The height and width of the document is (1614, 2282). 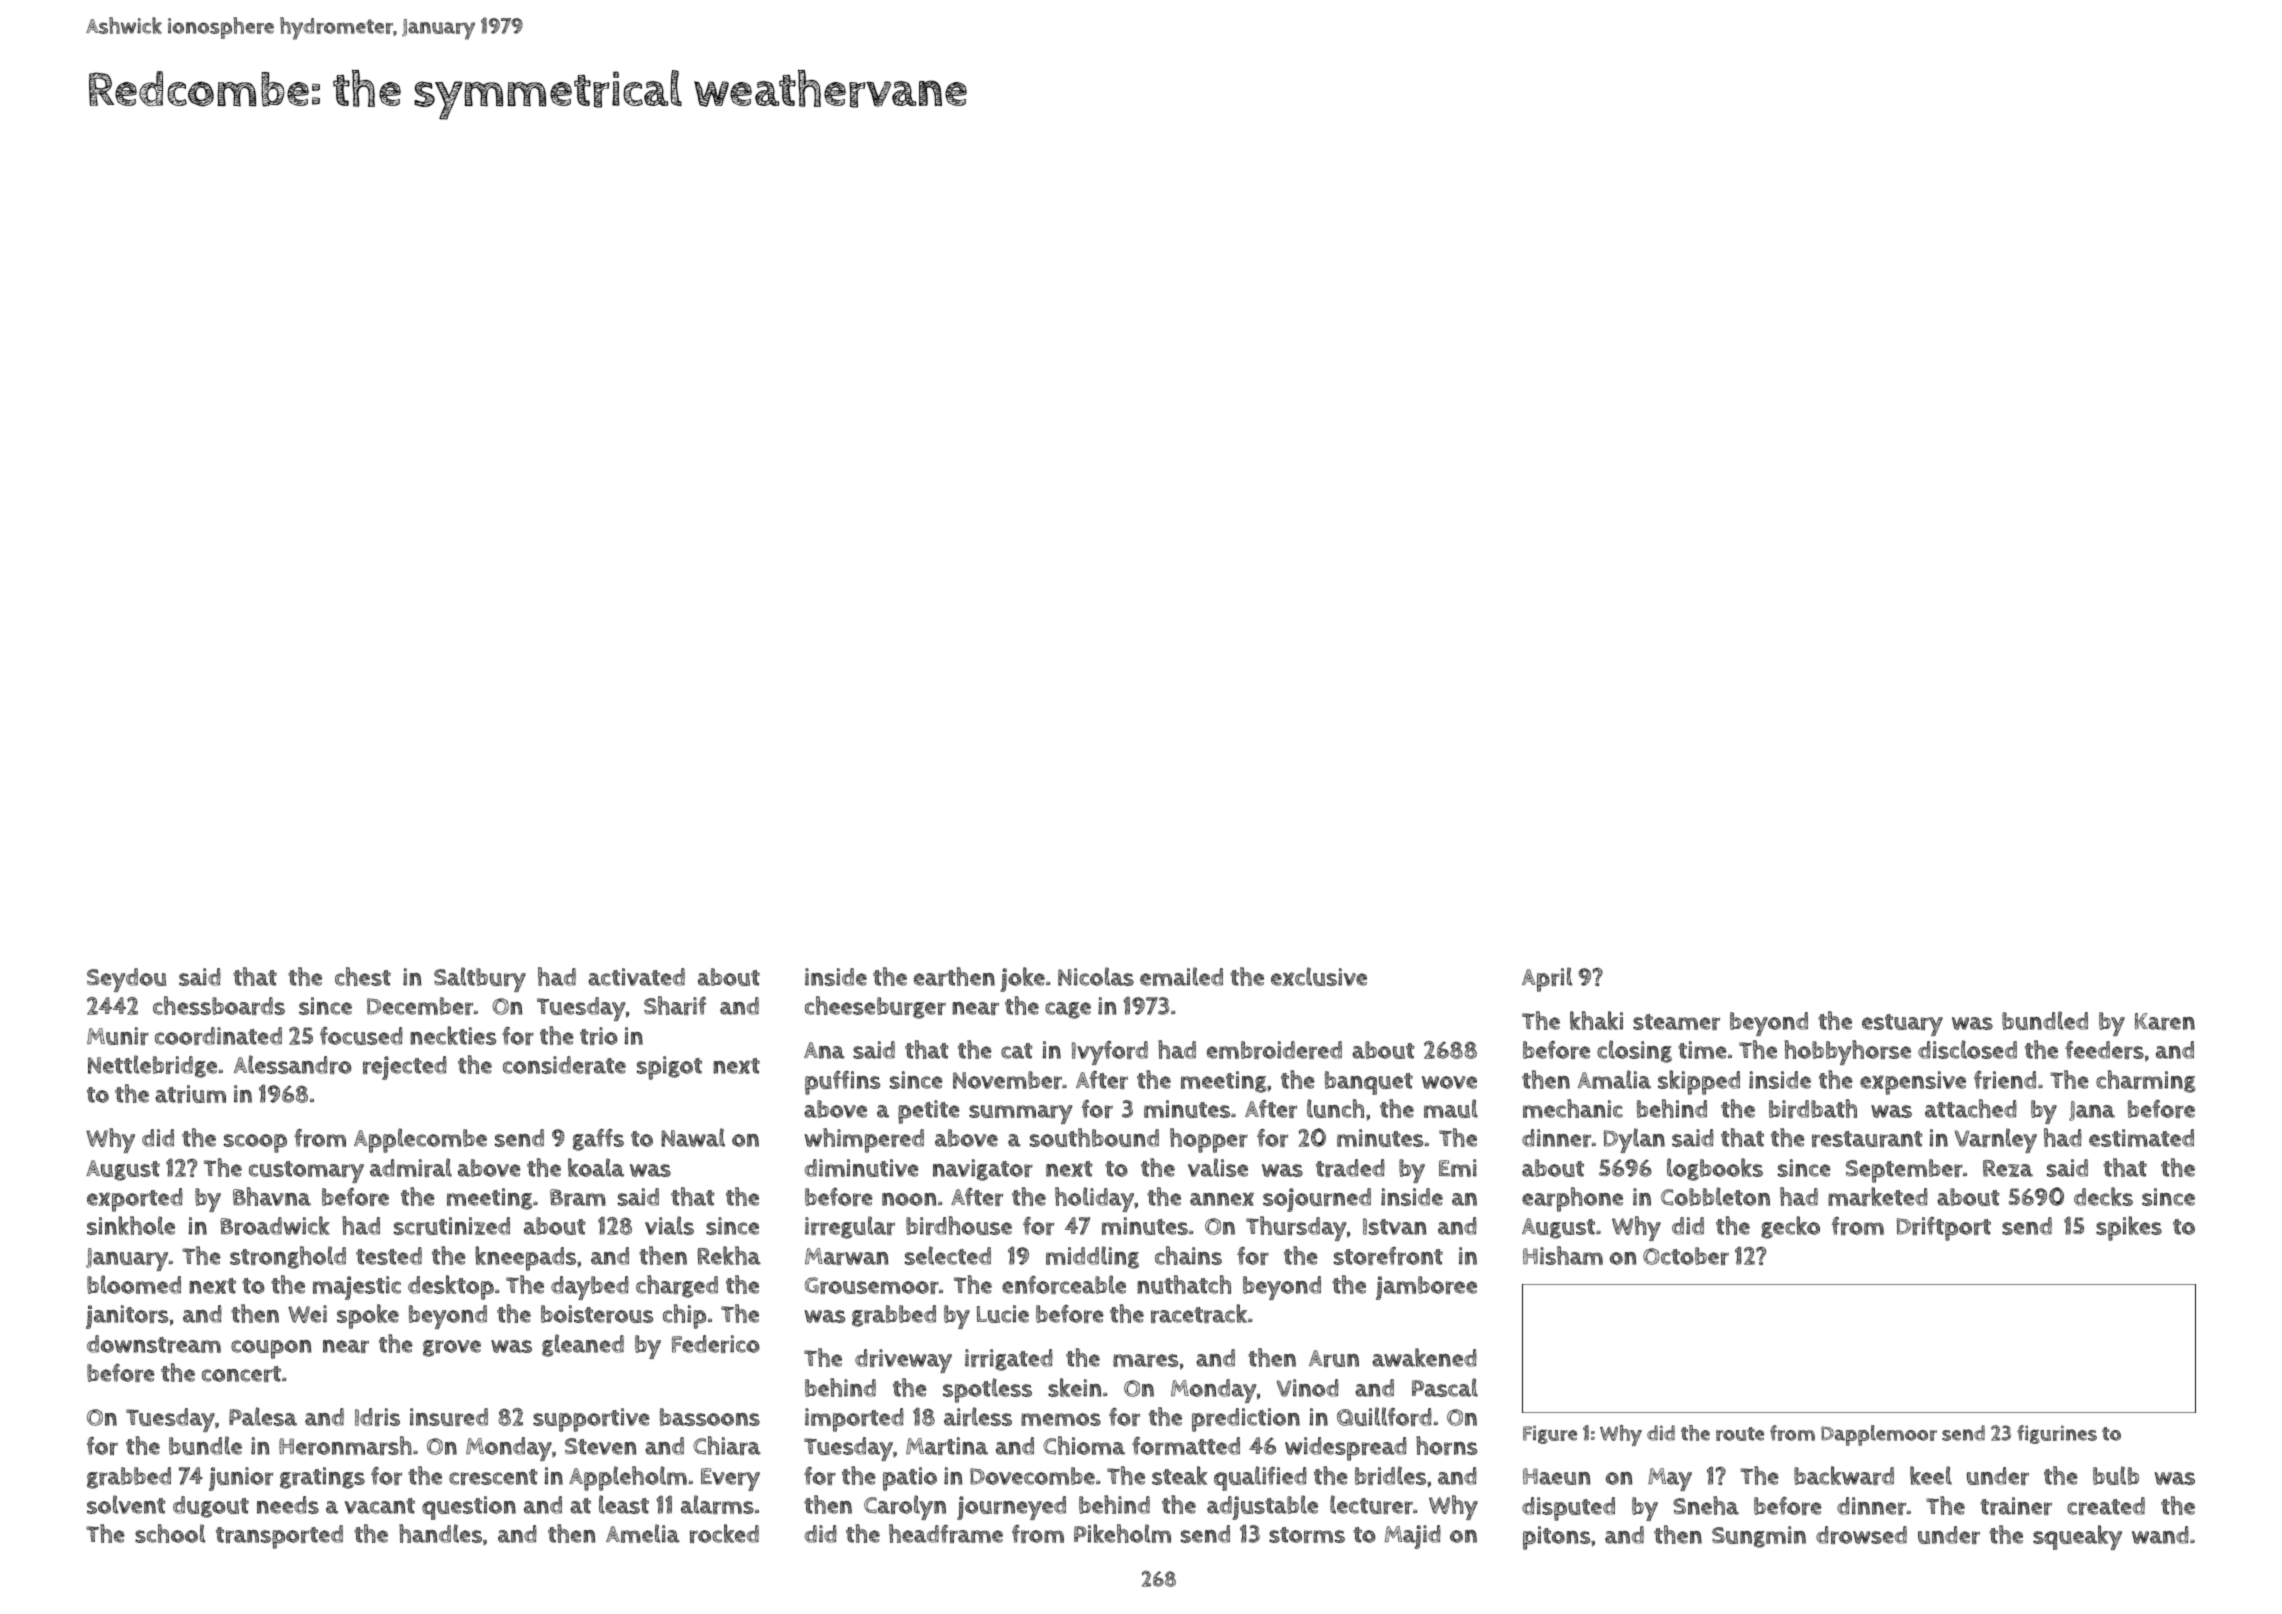 What do you see at coordinates (875, 1007) in the document?
I see `cheeseburger` at bounding box center [875, 1007].
